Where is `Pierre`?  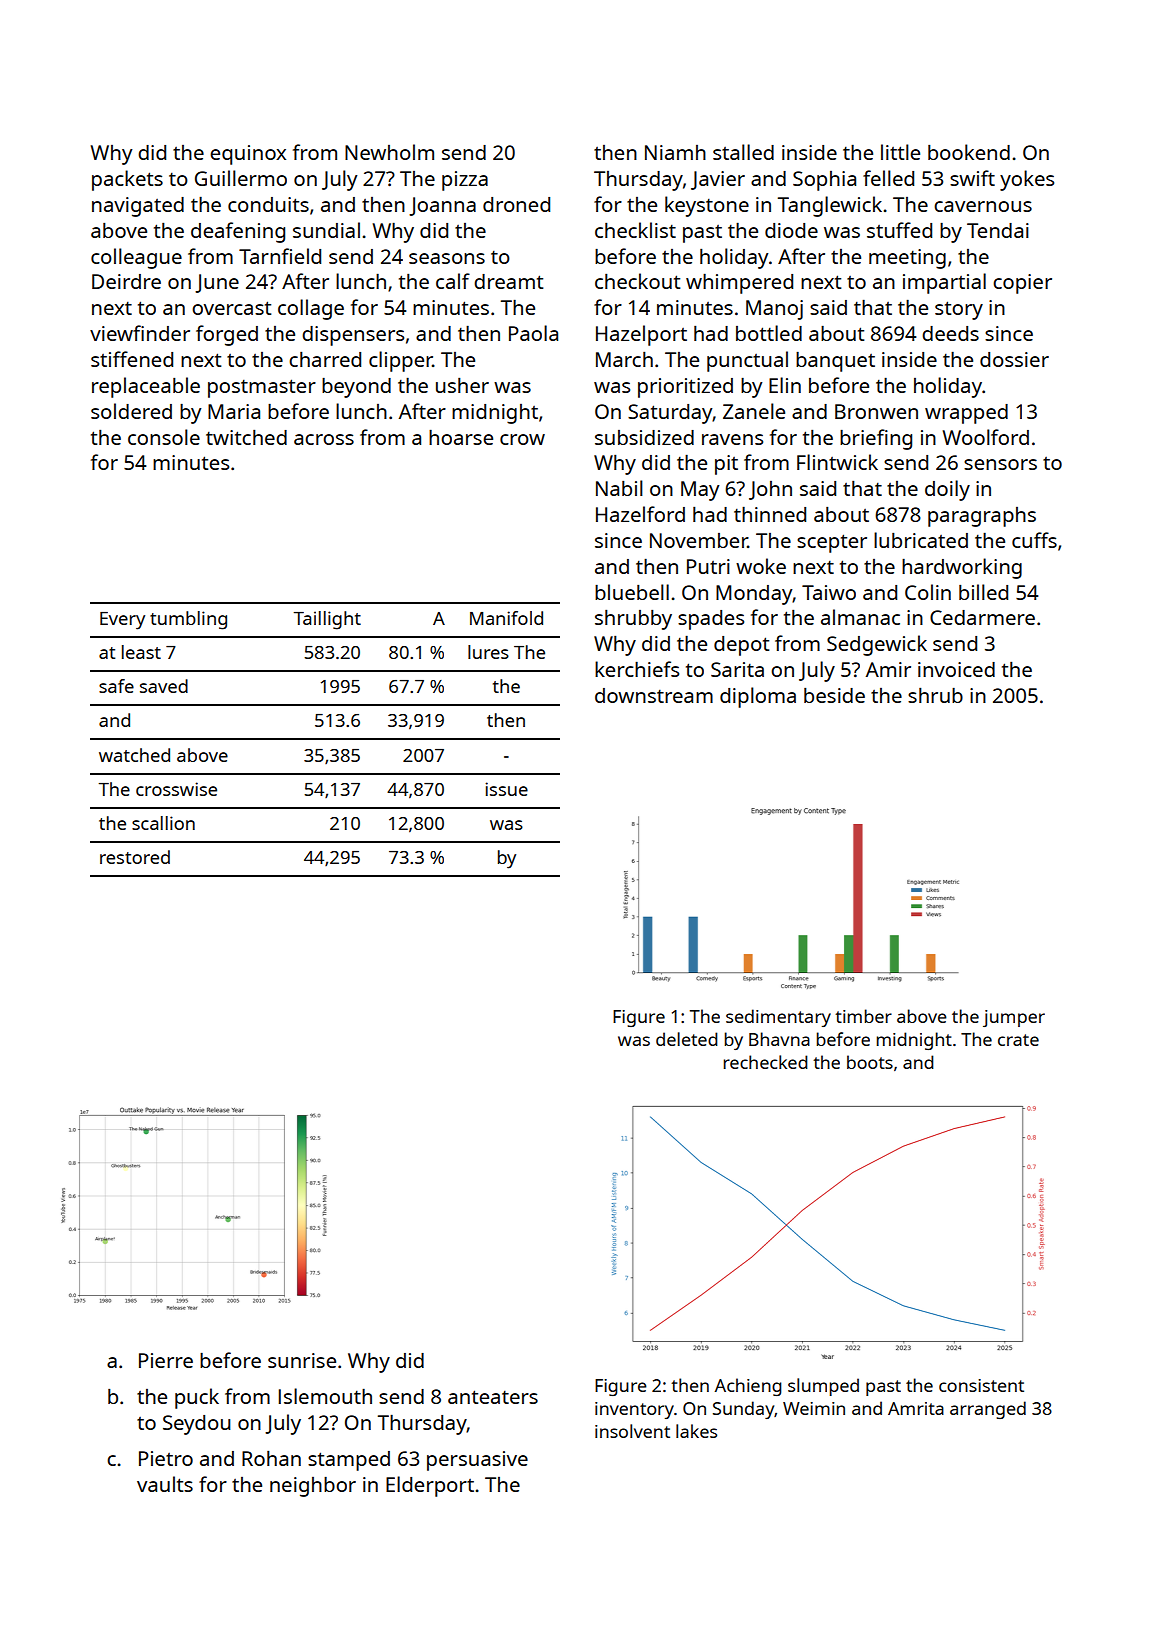 Pierre is located at coordinates (166, 1360).
